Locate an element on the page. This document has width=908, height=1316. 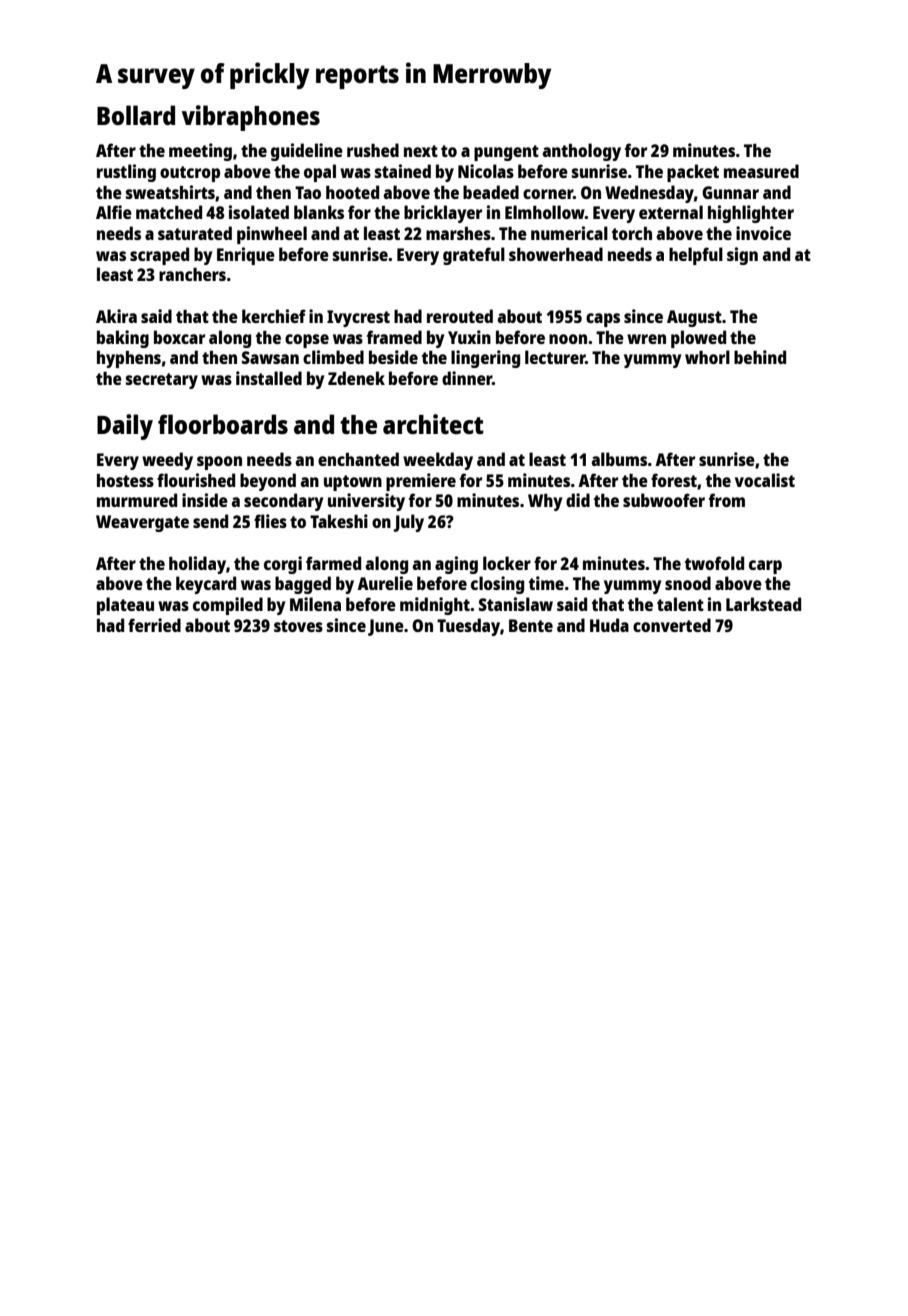
forest is located at coordinates (674, 480).
